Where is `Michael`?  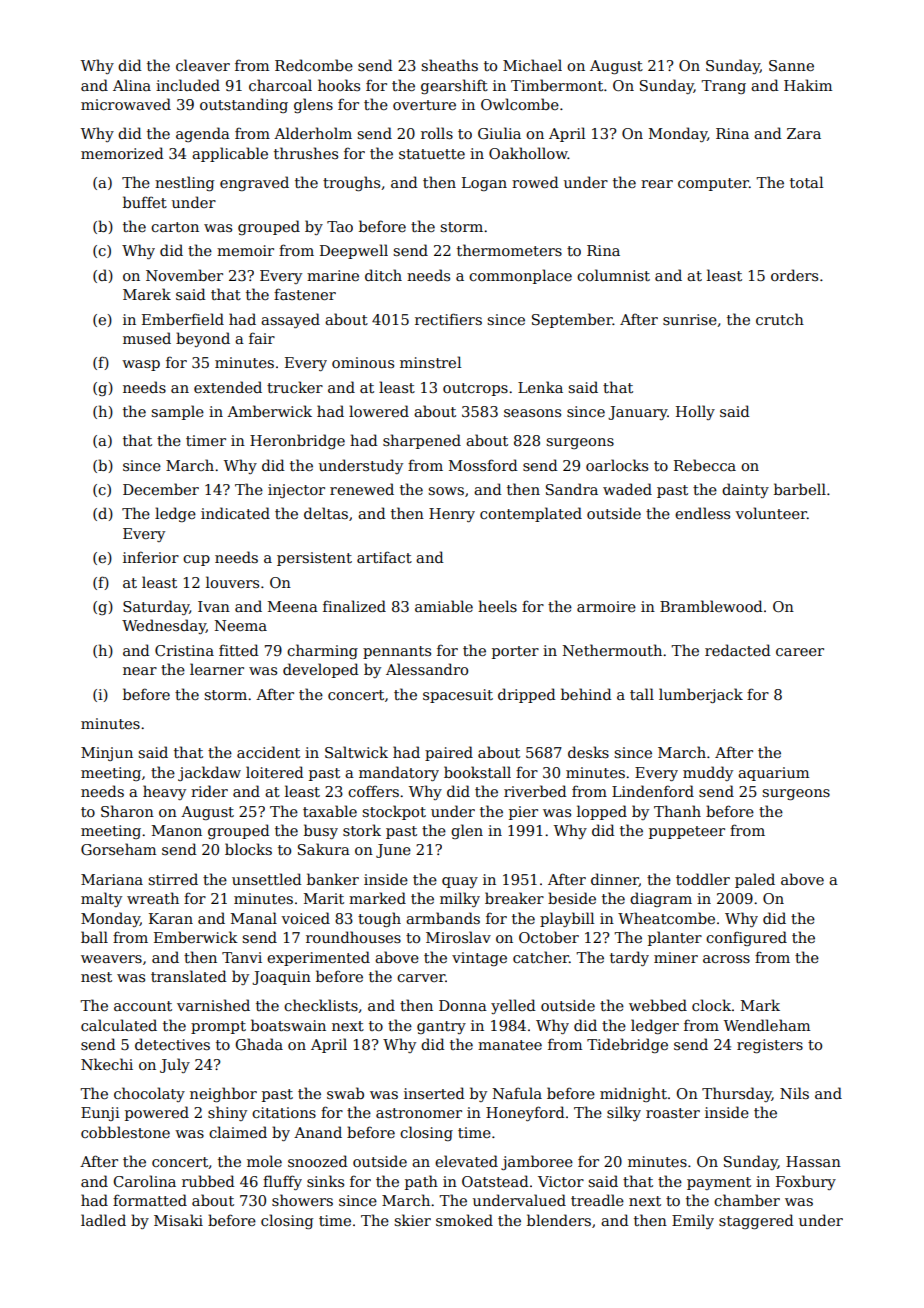 Michael is located at coordinates (532, 65).
